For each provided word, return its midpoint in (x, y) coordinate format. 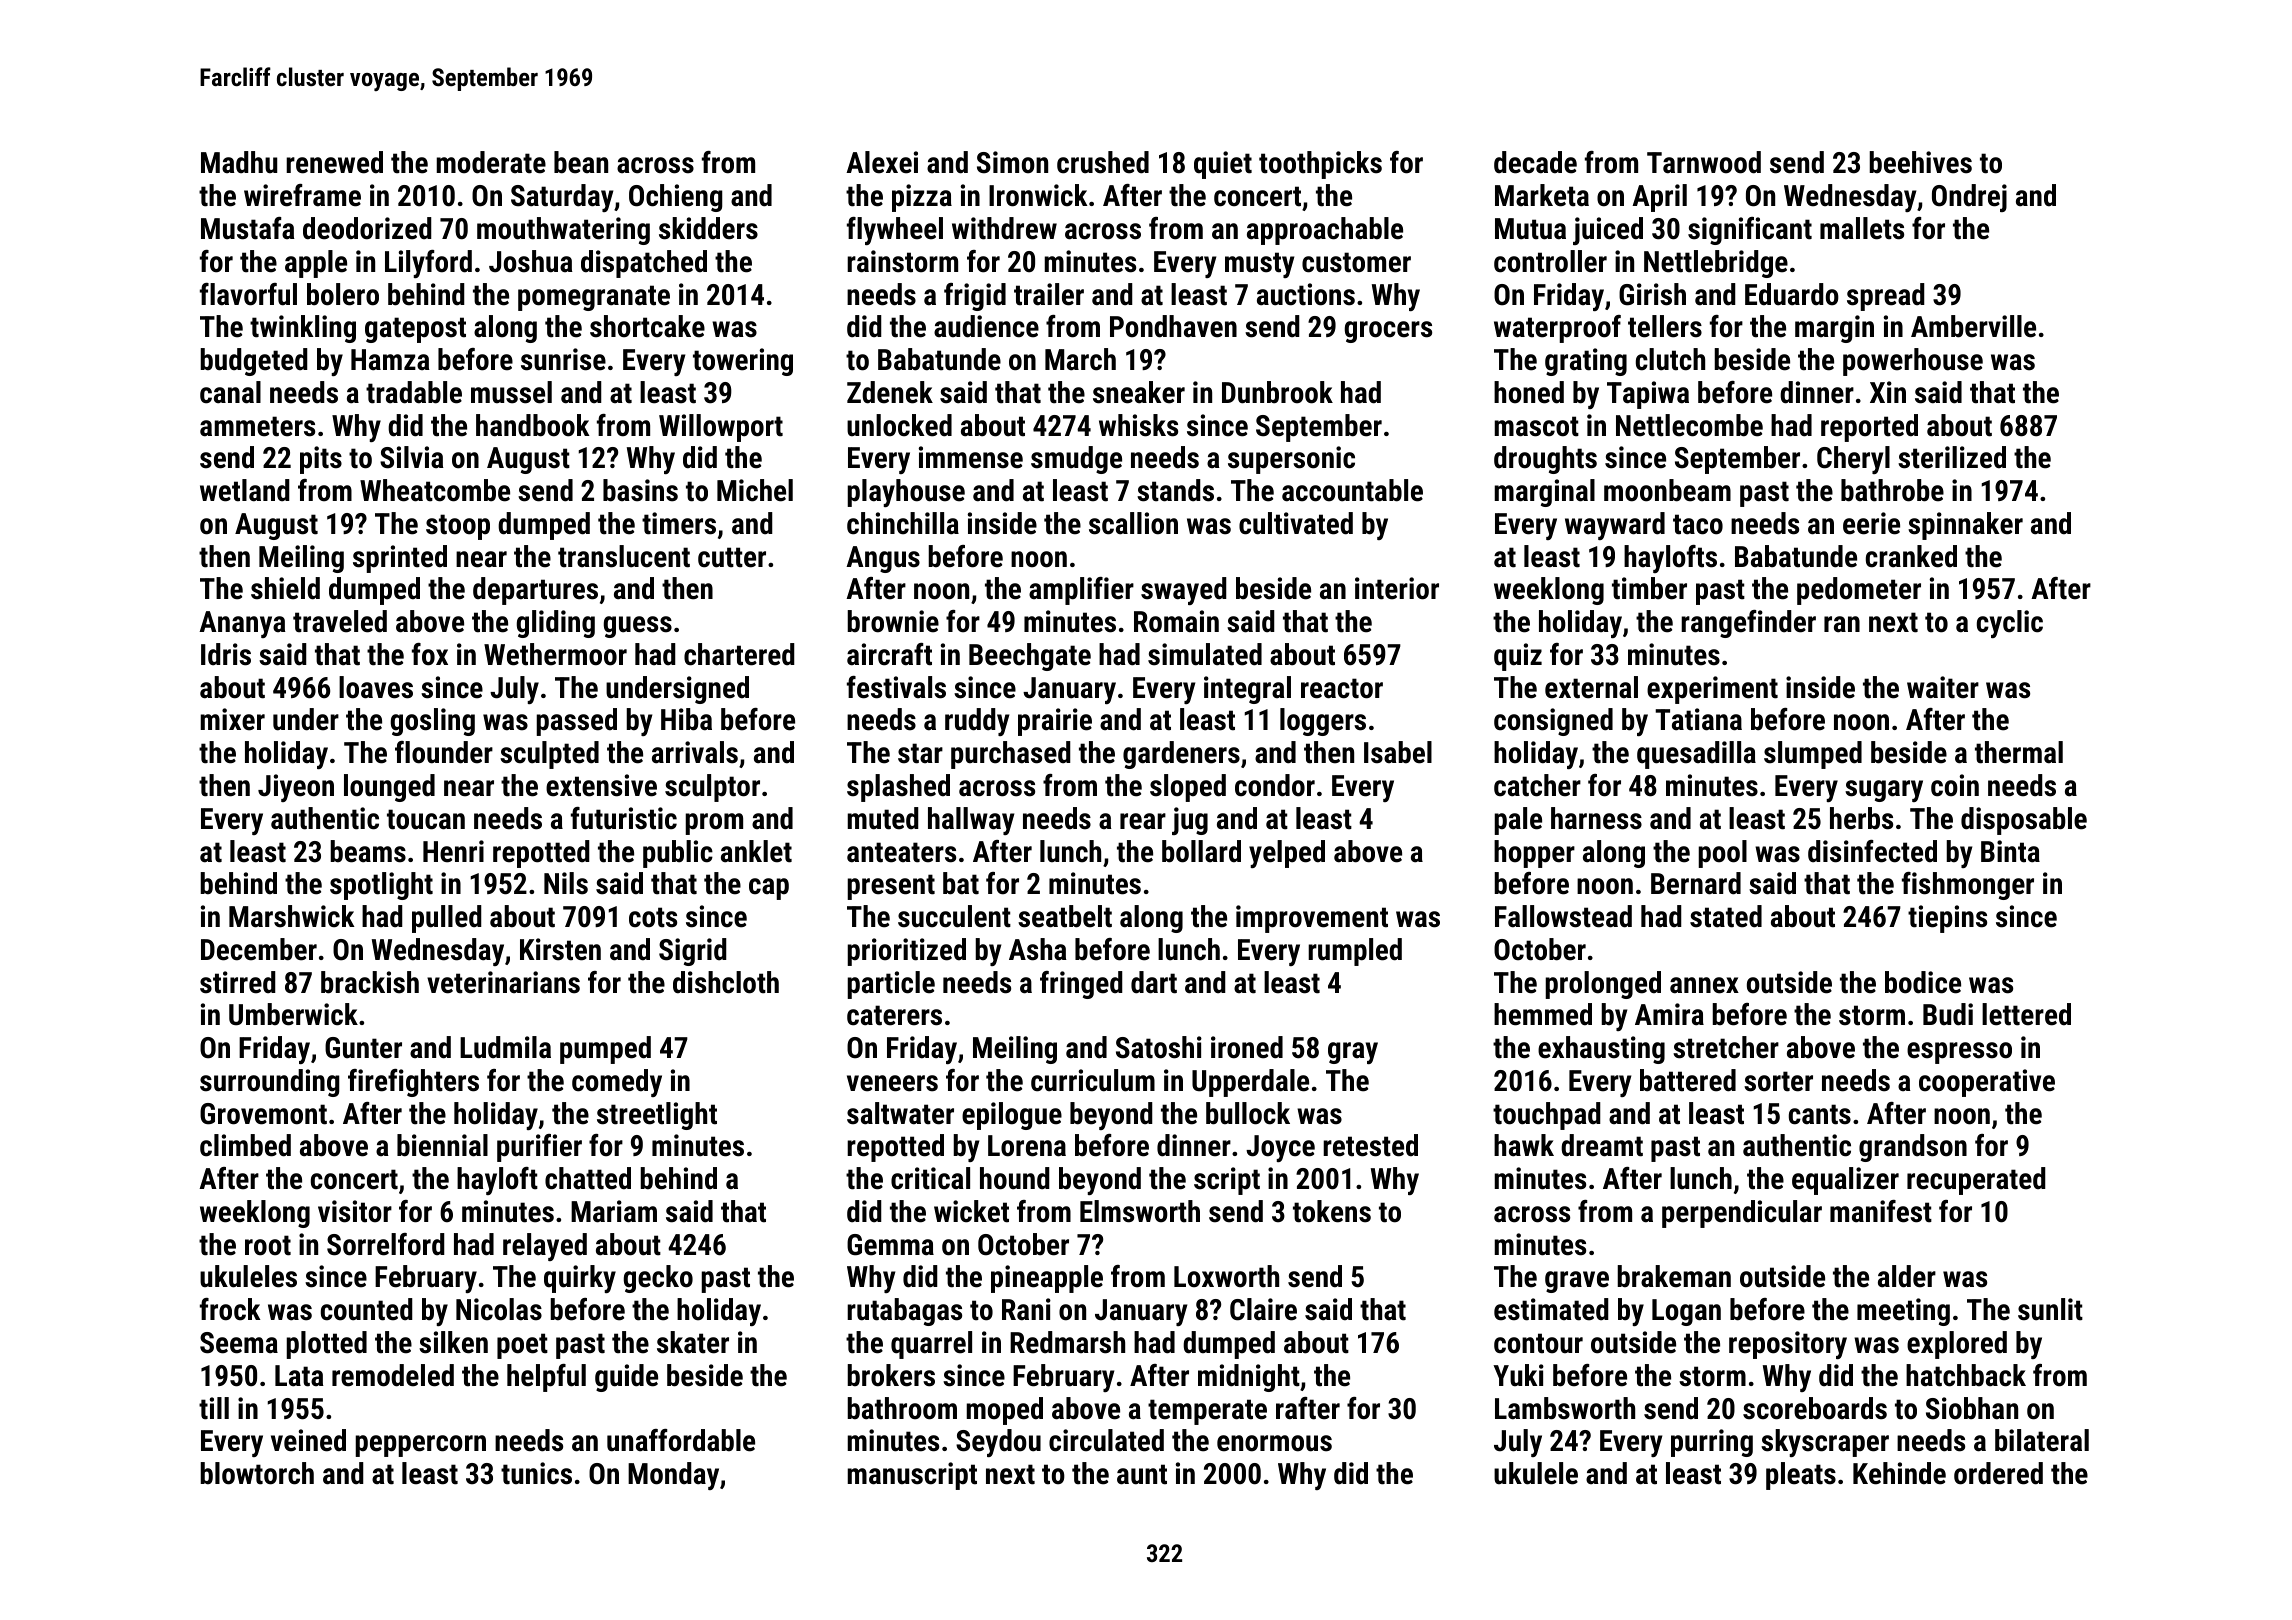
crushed (1103, 162)
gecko (658, 1279)
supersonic (1291, 460)
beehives (1920, 162)
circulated (1106, 1440)
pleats (1801, 1476)
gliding (555, 624)
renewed (334, 162)
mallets (1862, 228)
